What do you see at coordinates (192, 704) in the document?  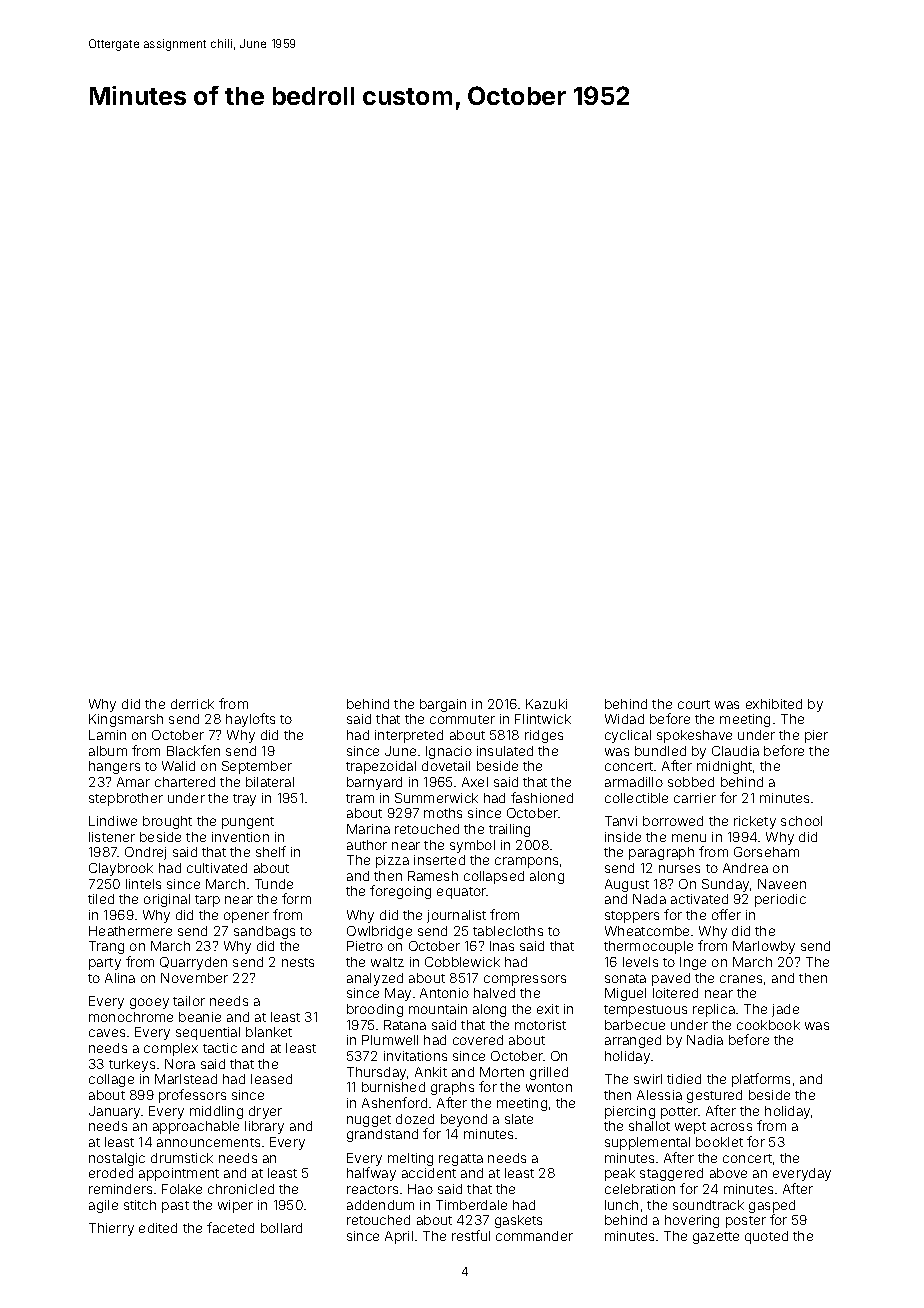 I see `derrick` at bounding box center [192, 704].
